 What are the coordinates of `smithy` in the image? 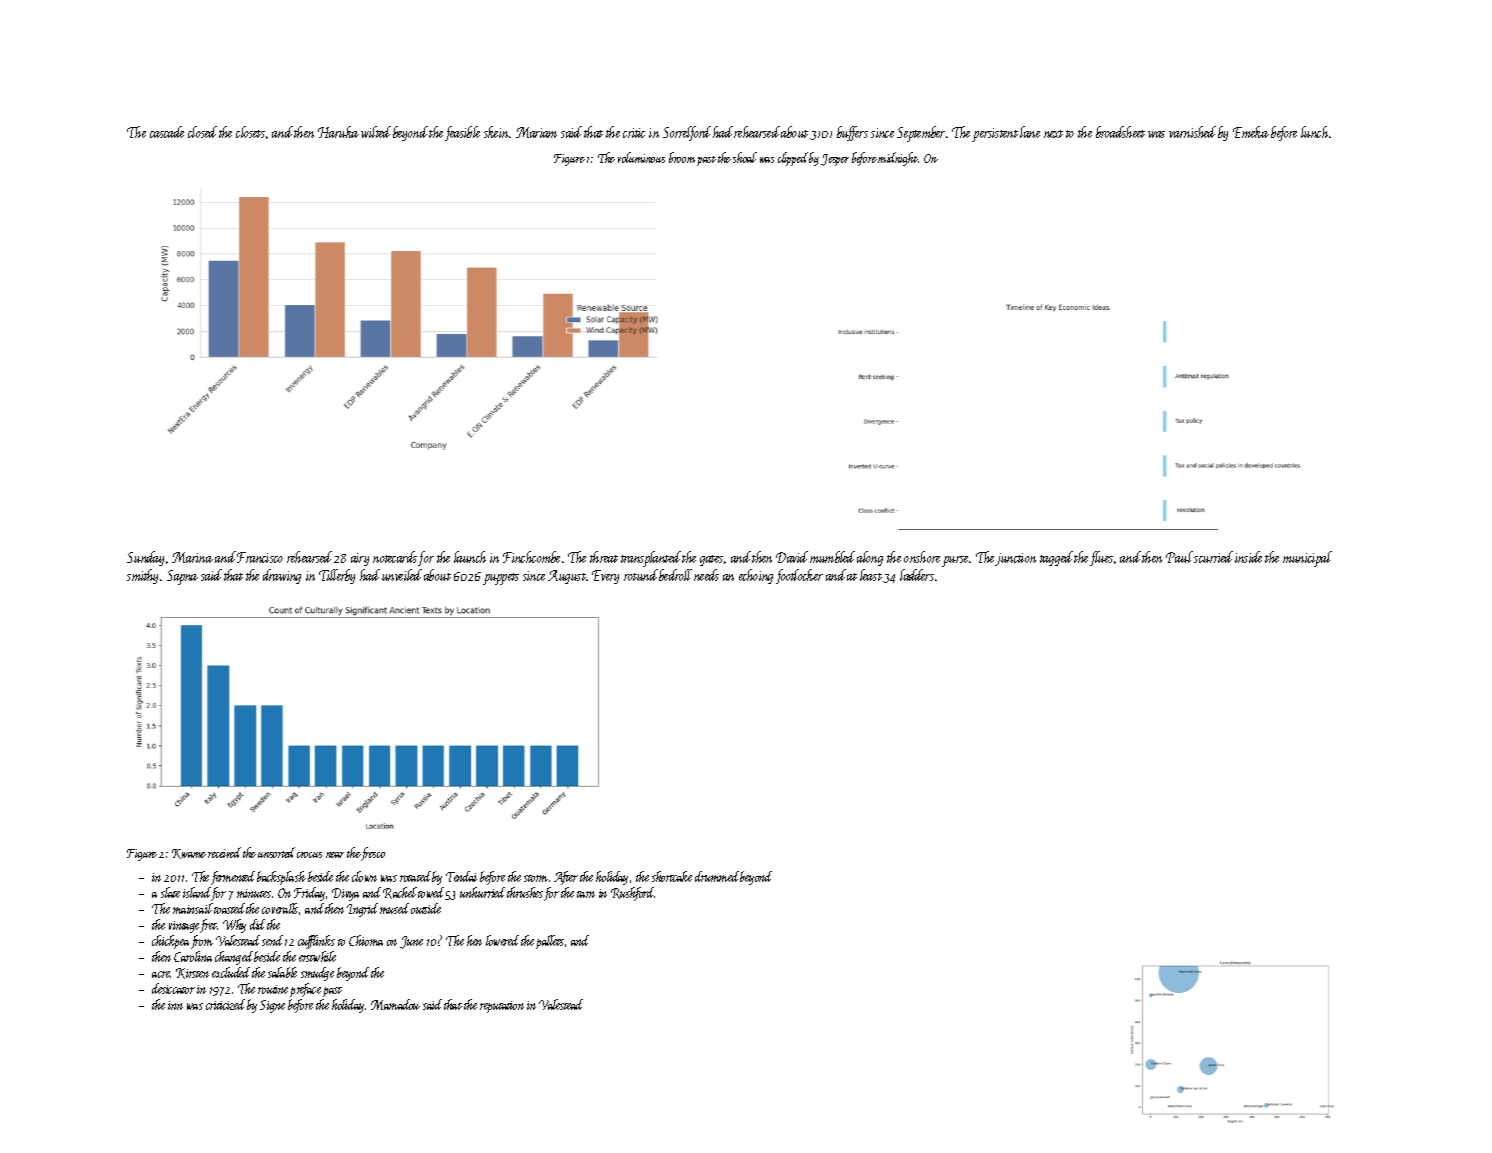 It's located at (142, 576).
